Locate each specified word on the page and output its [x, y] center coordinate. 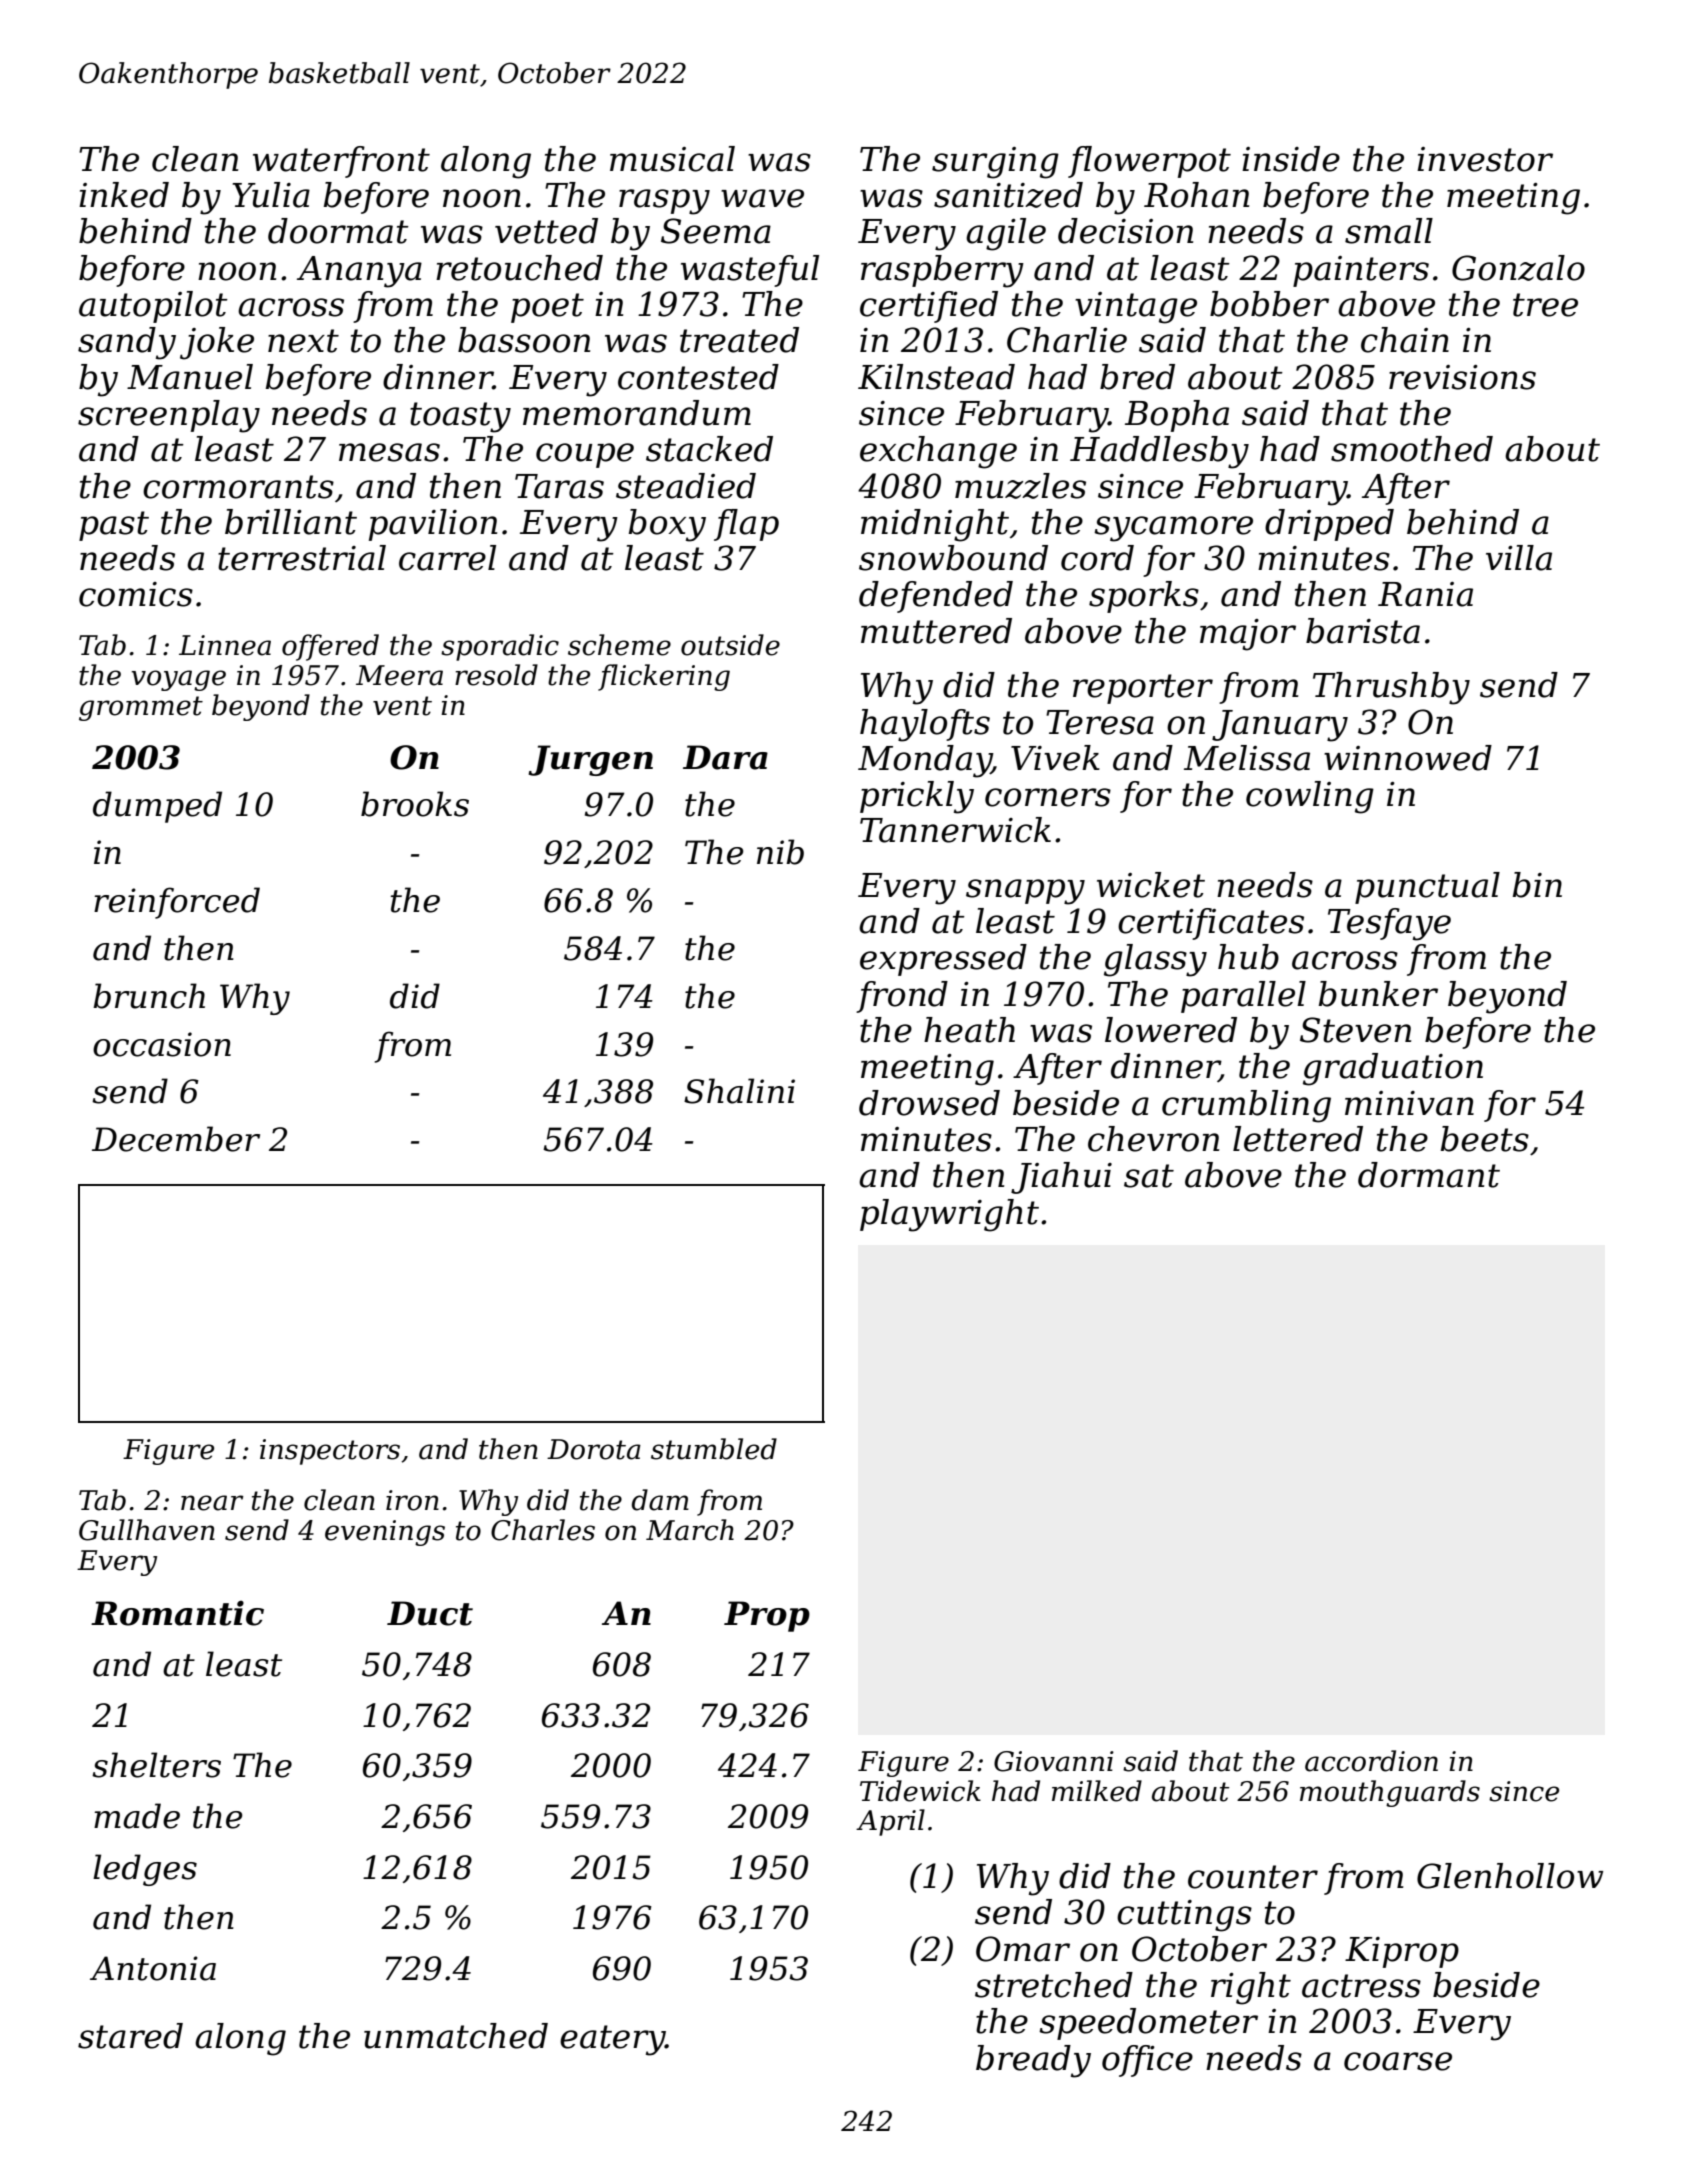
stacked [709, 449]
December [176, 1139]
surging [995, 163]
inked [124, 195]
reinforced [177, 903]
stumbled [714, 1449]
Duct [430, 1613]
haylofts [925, 725]
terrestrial [302, 558]
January [1280, 726]
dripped [1329, 525]
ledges [145, 1870]
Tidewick [920, 1791]
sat [1149, 1176]
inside [1291, 159]
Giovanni [1054, 1761]
